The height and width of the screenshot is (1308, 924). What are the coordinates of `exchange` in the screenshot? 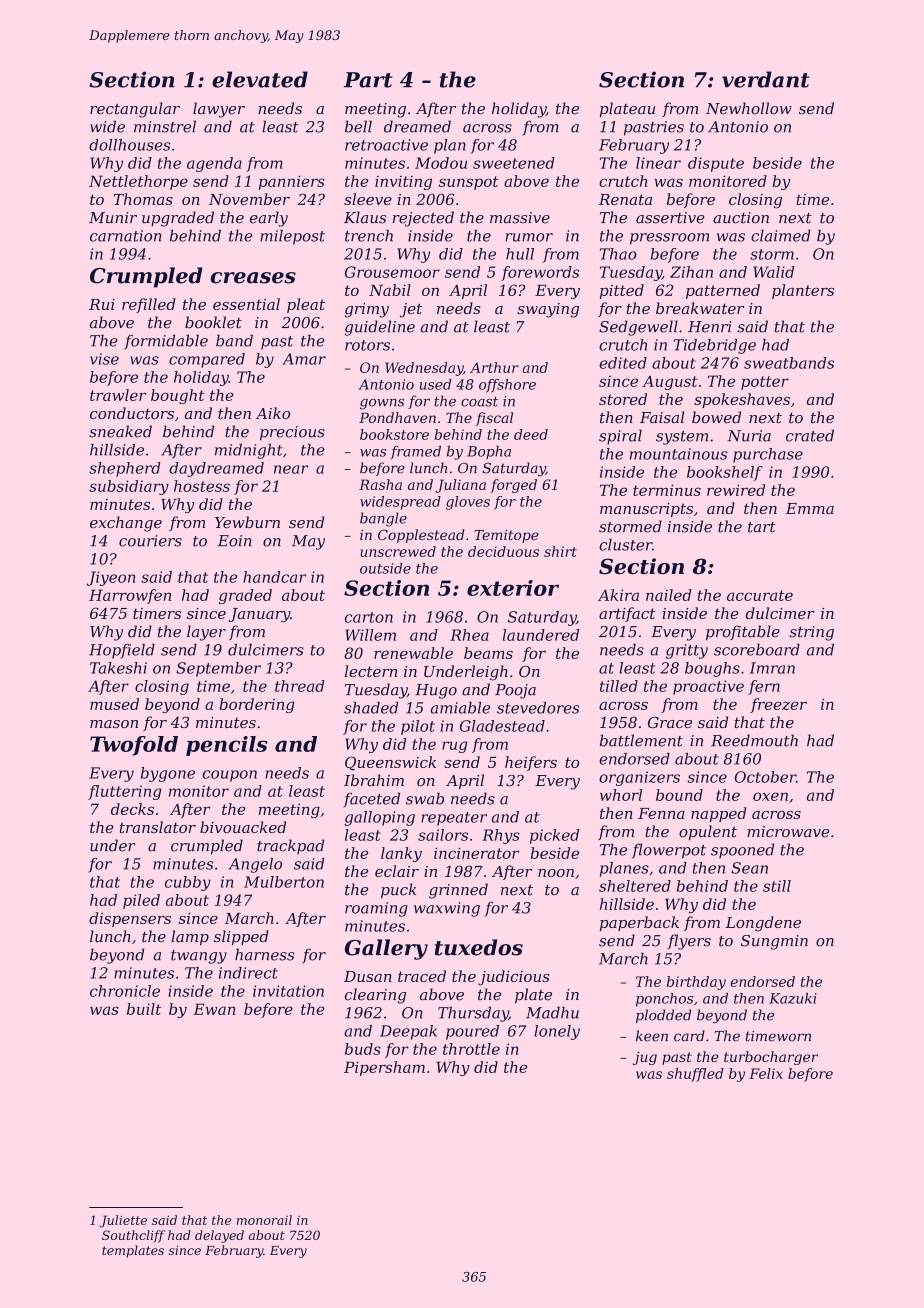 It's located at (126, 524).
